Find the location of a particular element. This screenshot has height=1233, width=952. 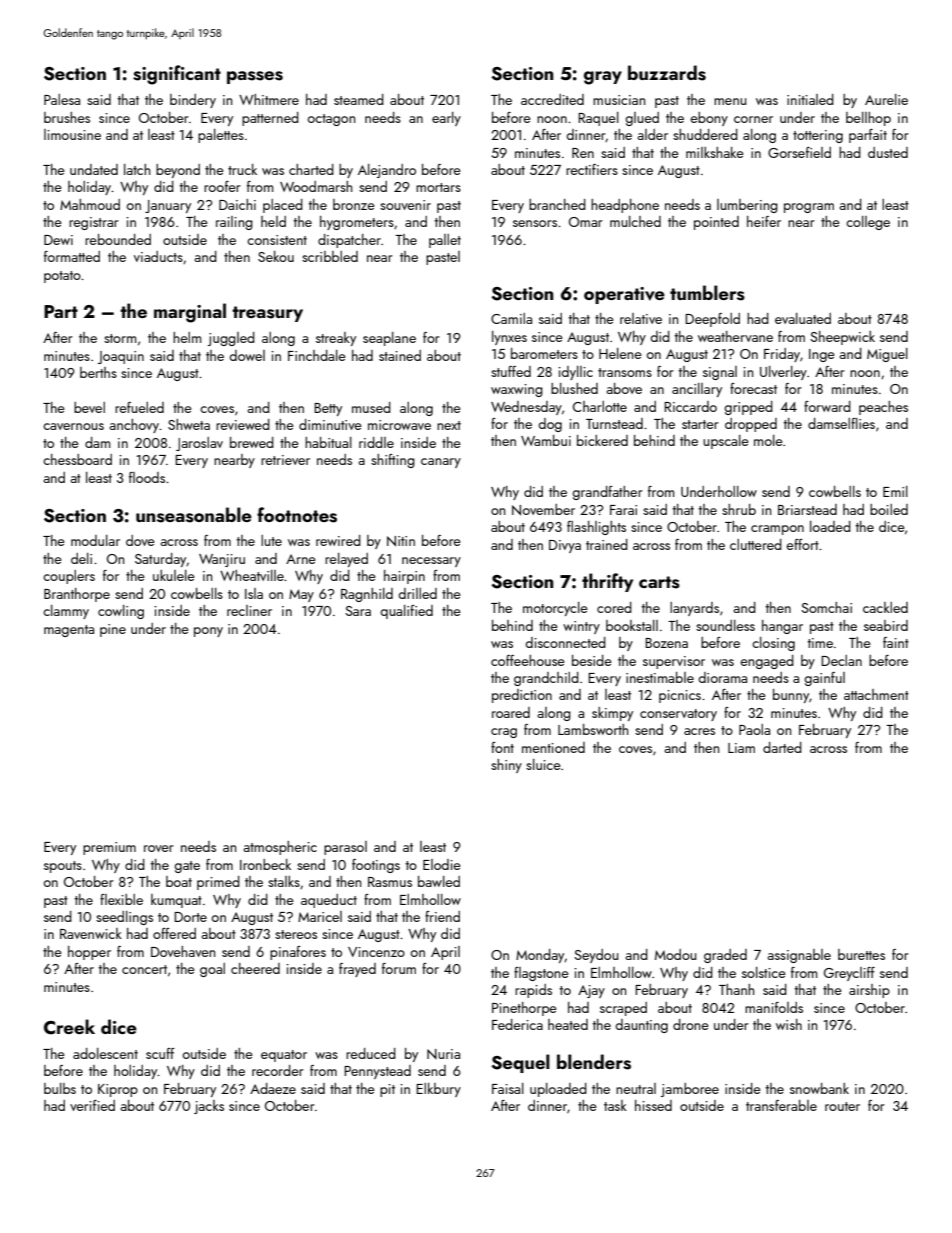

Modou is located at coordinates (675, 954).
